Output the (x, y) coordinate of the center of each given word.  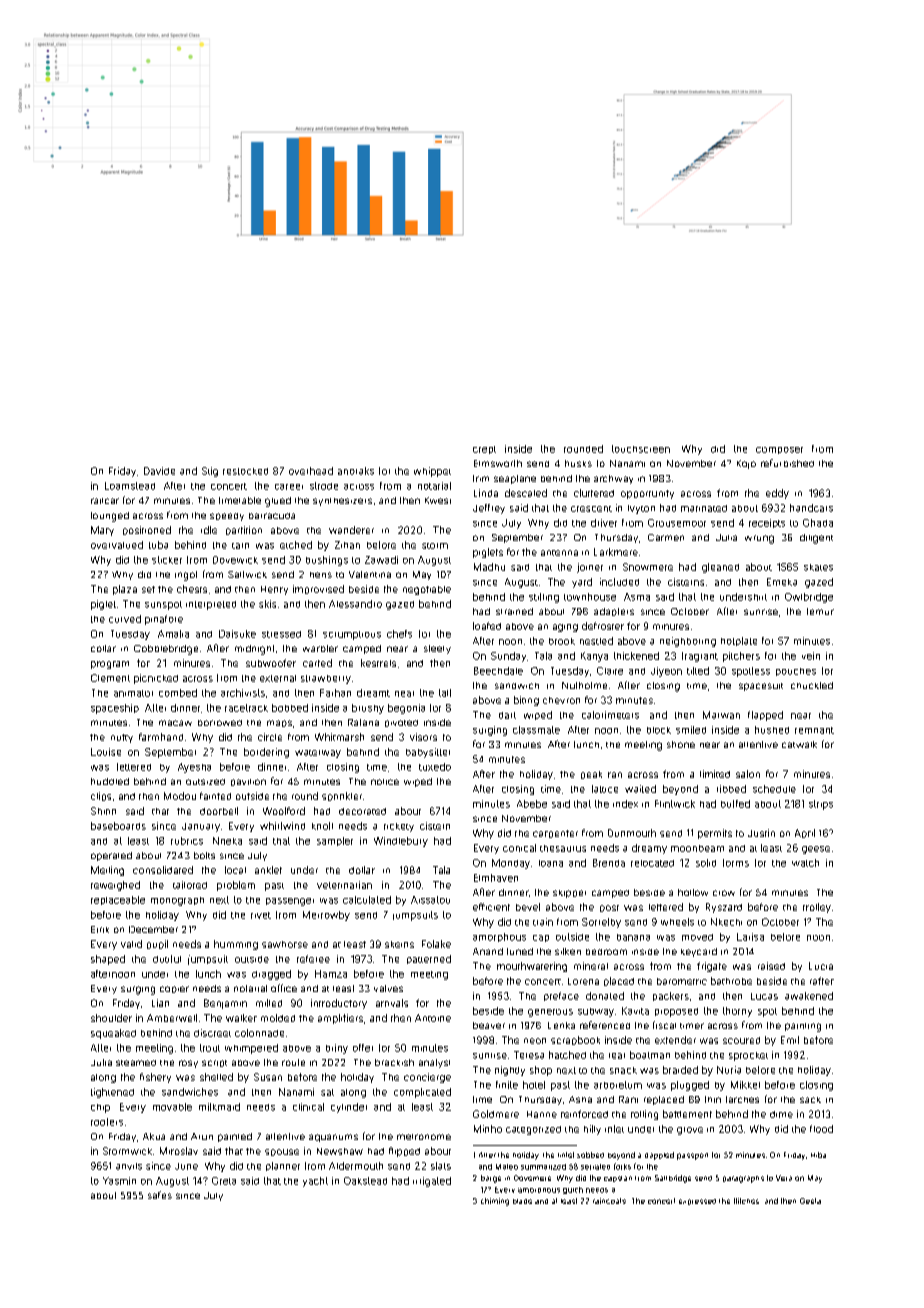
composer (779, 450)
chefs (399, 634)
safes (160, 1195)
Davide (159, 471)
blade (522, 1201)
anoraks (356, 471)
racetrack (246, 708)
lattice (605, 789)
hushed (772, 730)
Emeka (782, 582)
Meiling (107, 871)
